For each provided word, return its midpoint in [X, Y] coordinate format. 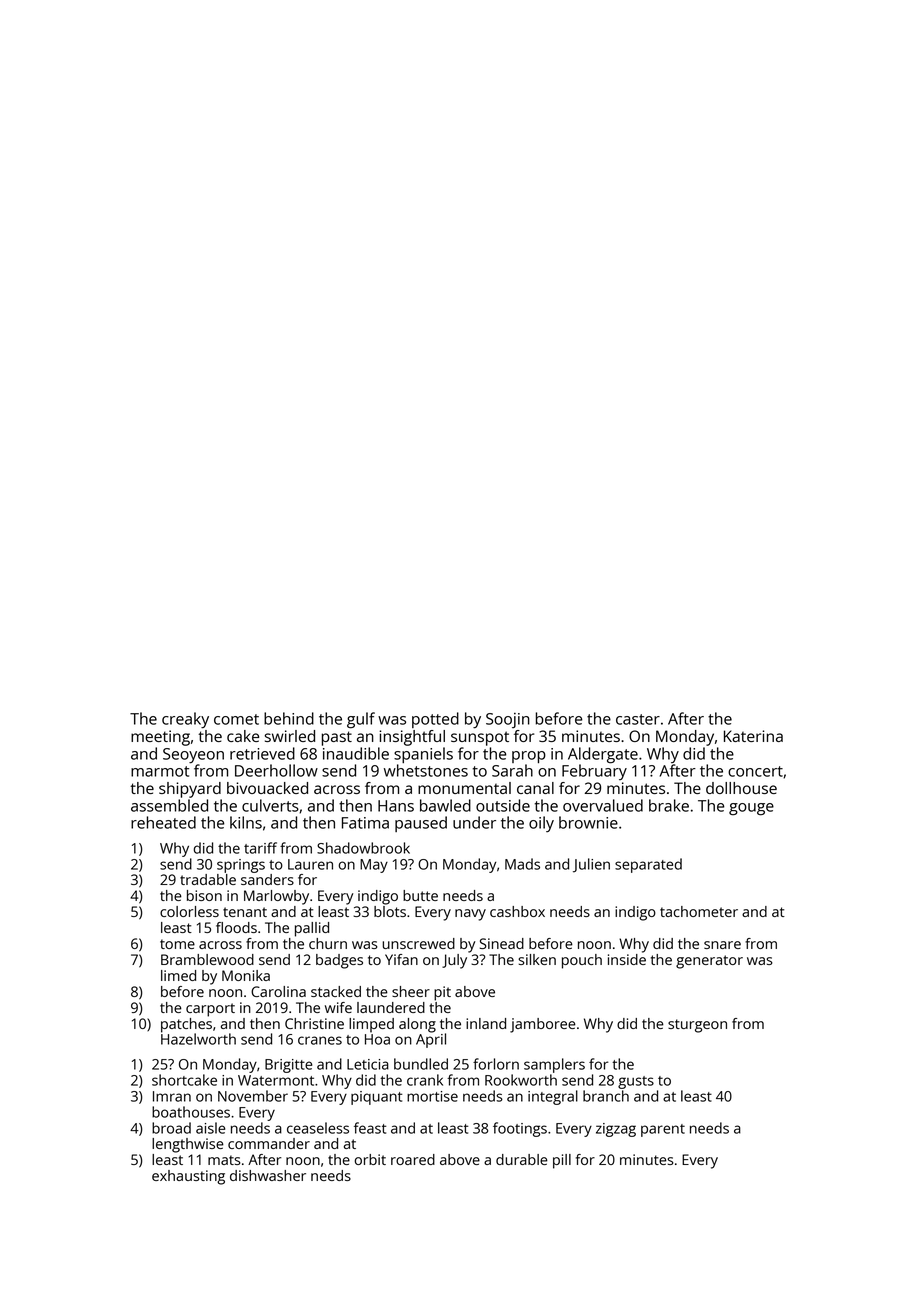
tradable [208, 879]
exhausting [188, 1177]
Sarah [512, 770]
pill [562, 1161]
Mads [522, 864]
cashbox [517, 911]
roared [413, 1159]
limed [178, 975]
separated [648, 865]
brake [669, 805]
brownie [588, 822]
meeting [160, 738]
